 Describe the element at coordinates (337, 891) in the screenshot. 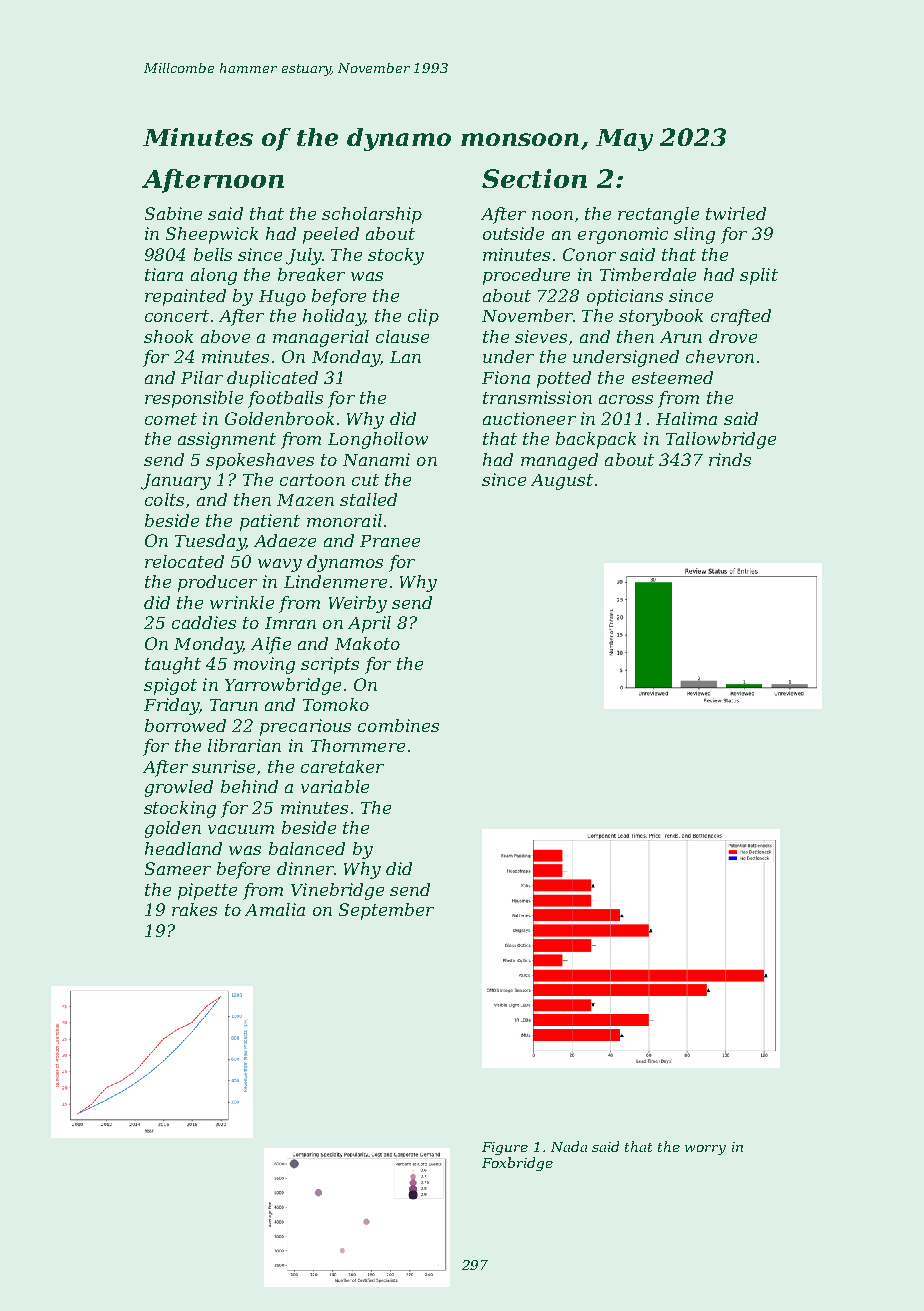

I see `Vinebridge` at that location.
